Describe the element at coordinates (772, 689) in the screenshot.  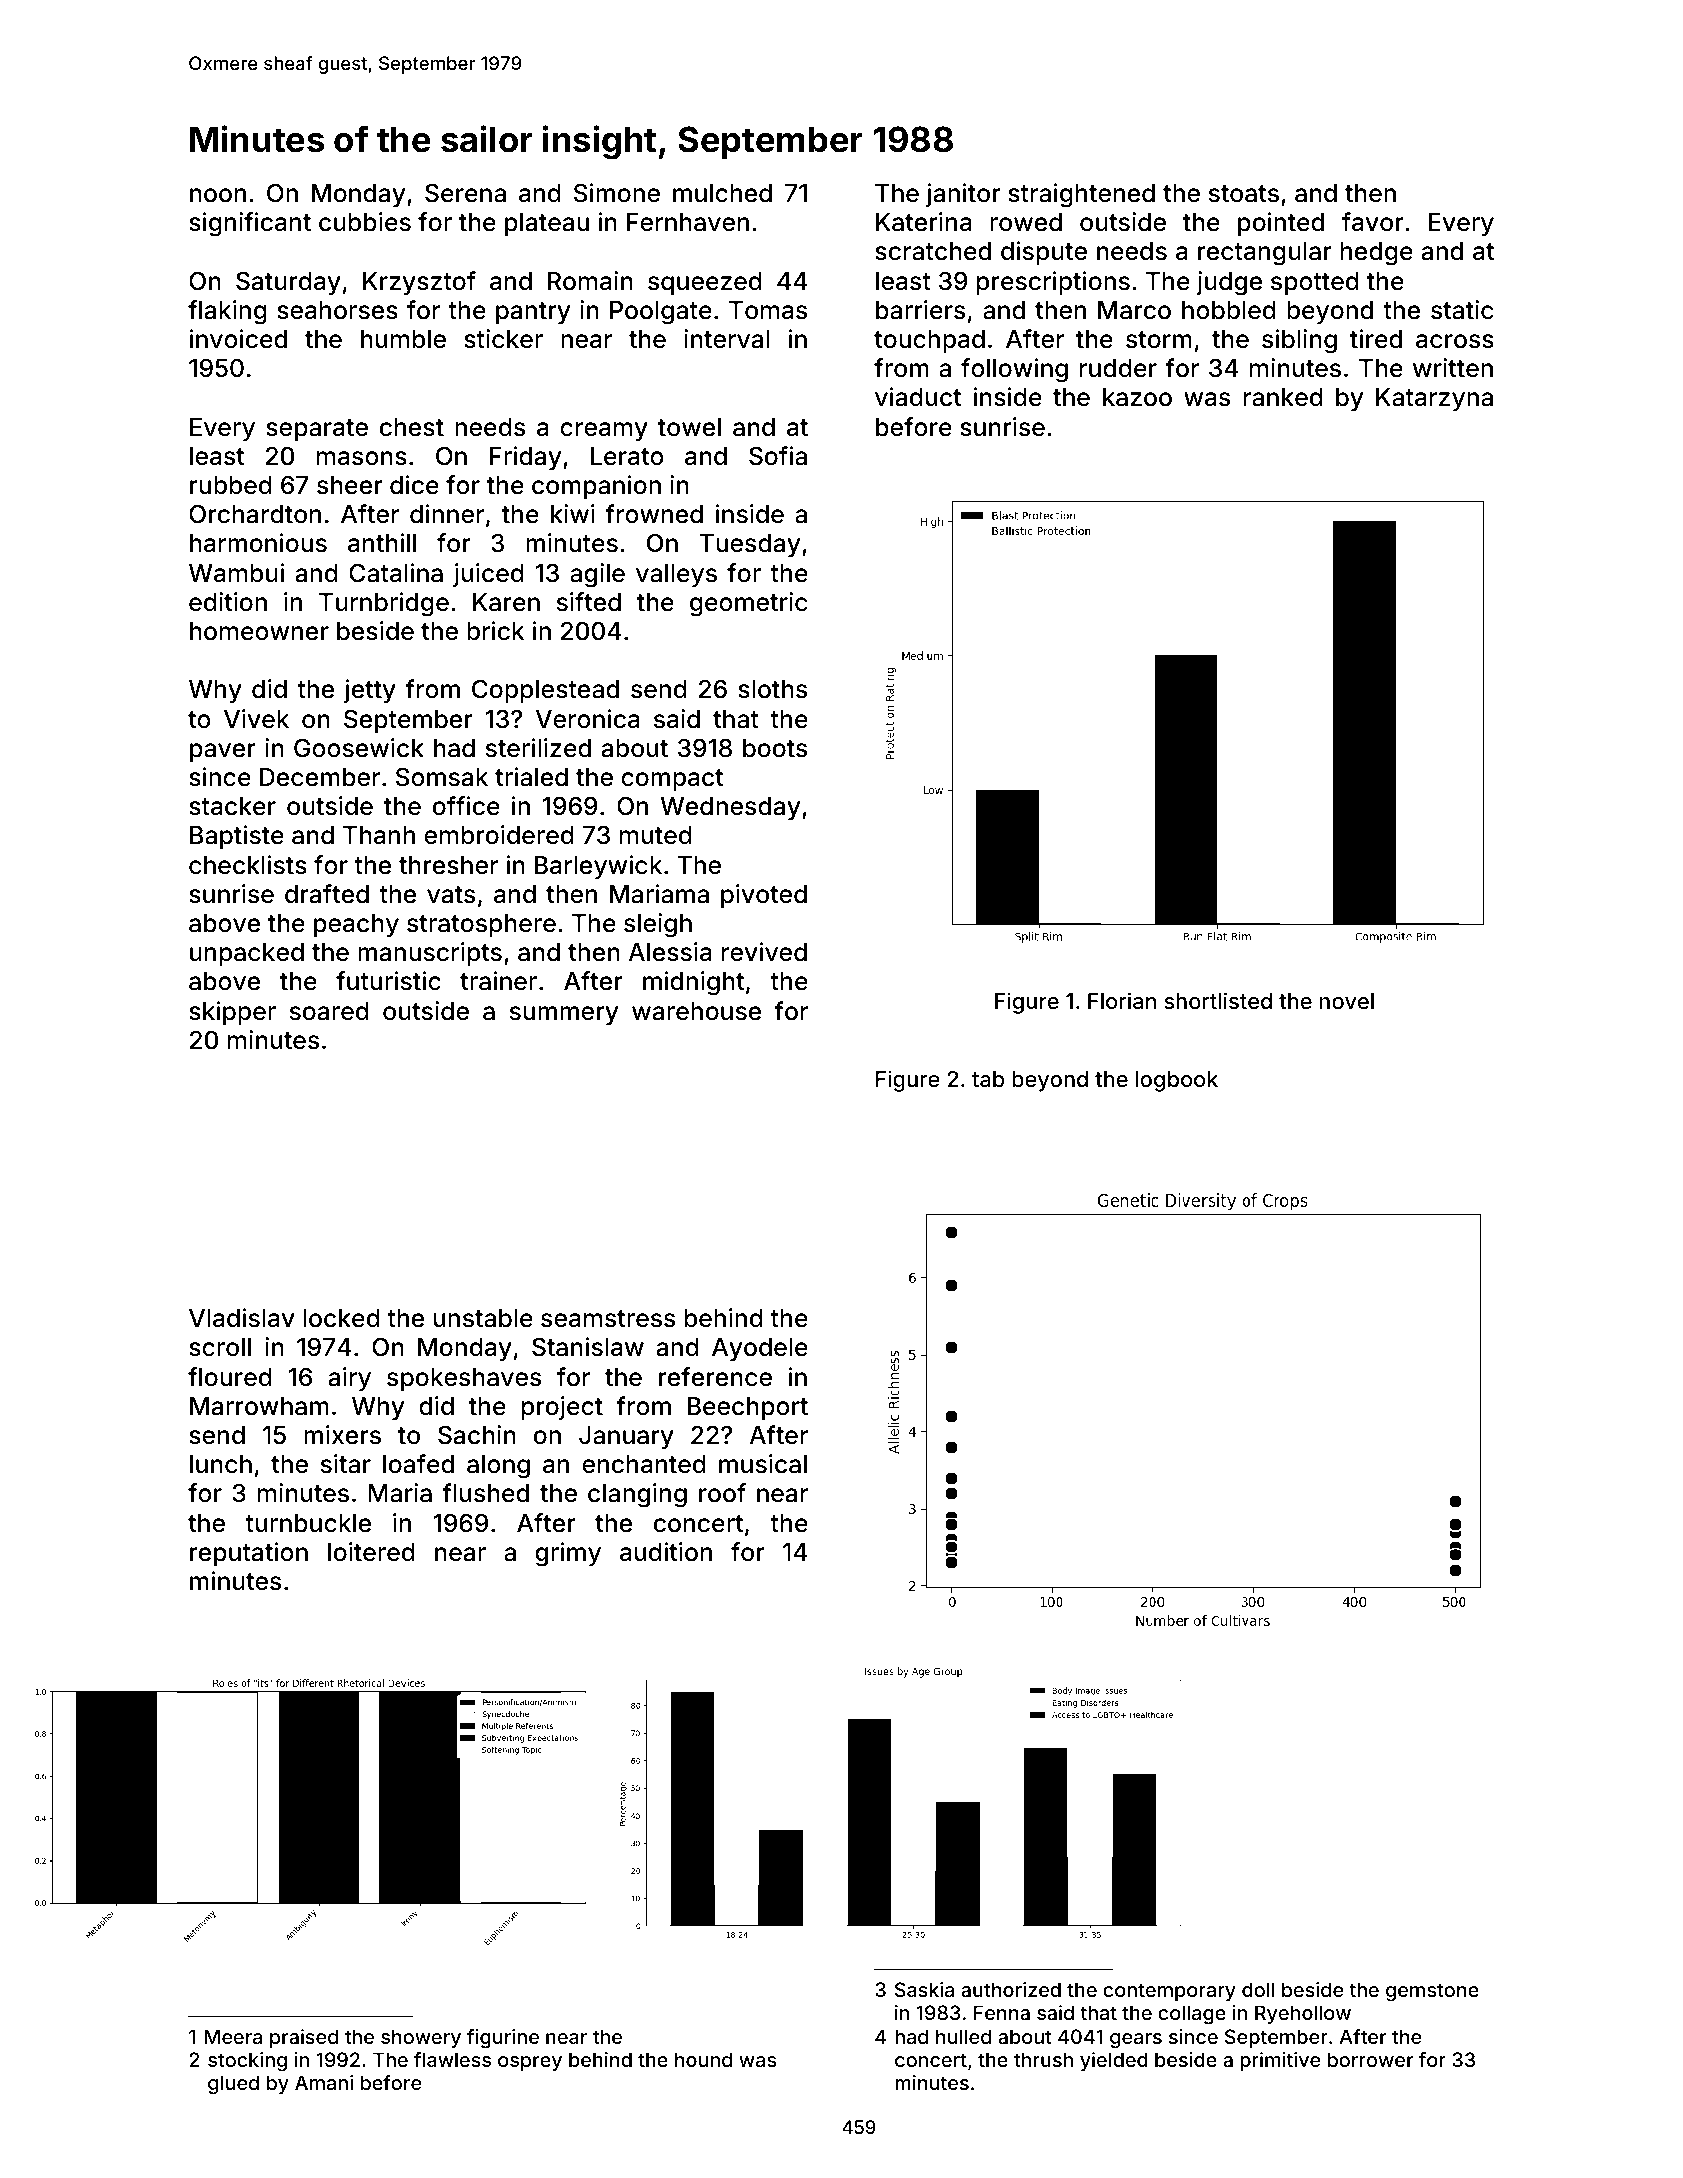
I see `sloths` at that location.
